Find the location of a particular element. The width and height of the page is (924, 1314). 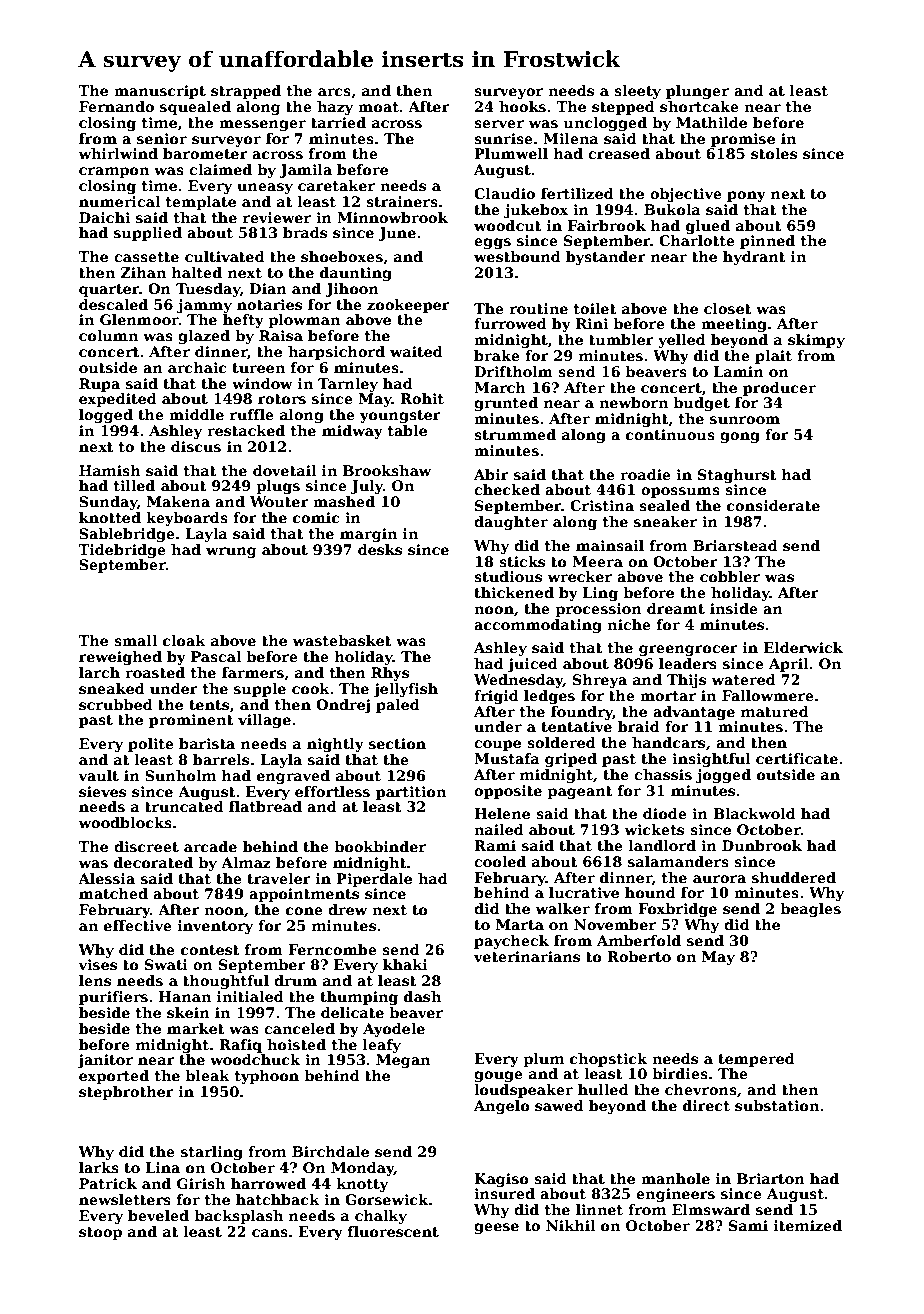

pinned is located at coordinates (767, 242).
